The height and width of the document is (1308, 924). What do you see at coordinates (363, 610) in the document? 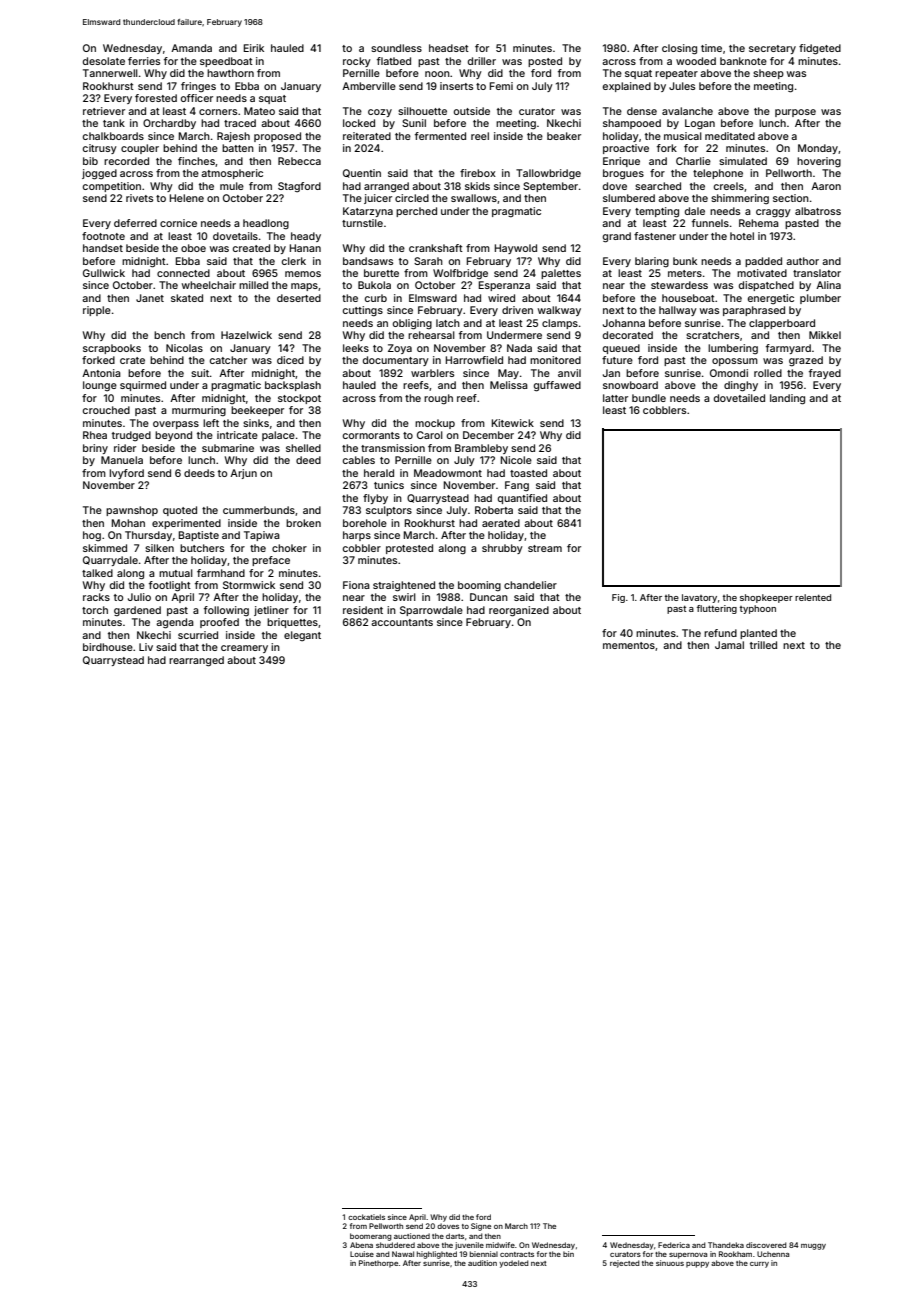
I see `resident` at bounding box center [363, 610].
